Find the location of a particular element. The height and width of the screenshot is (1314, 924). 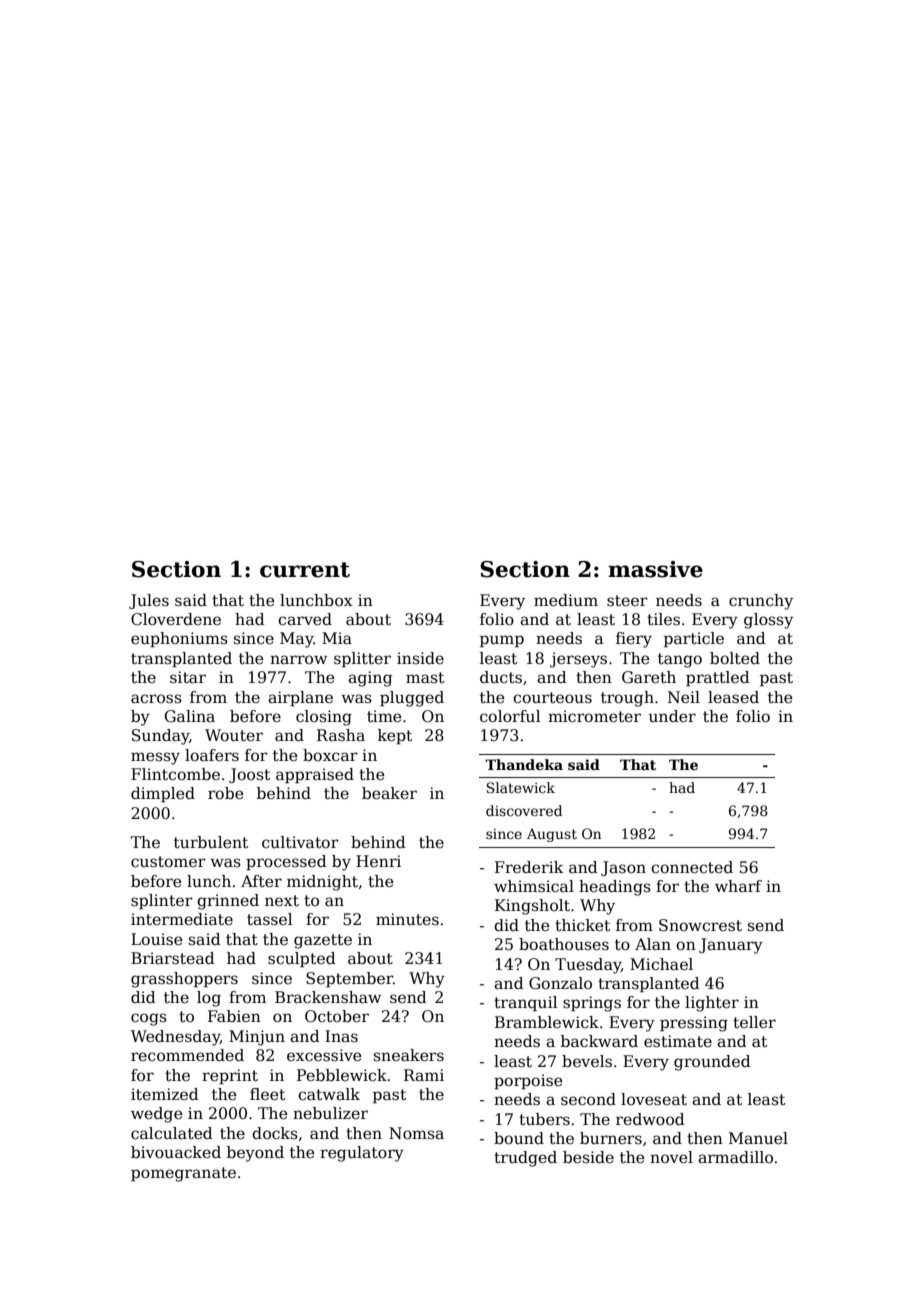

customer is located at coordinates (168, 862).
